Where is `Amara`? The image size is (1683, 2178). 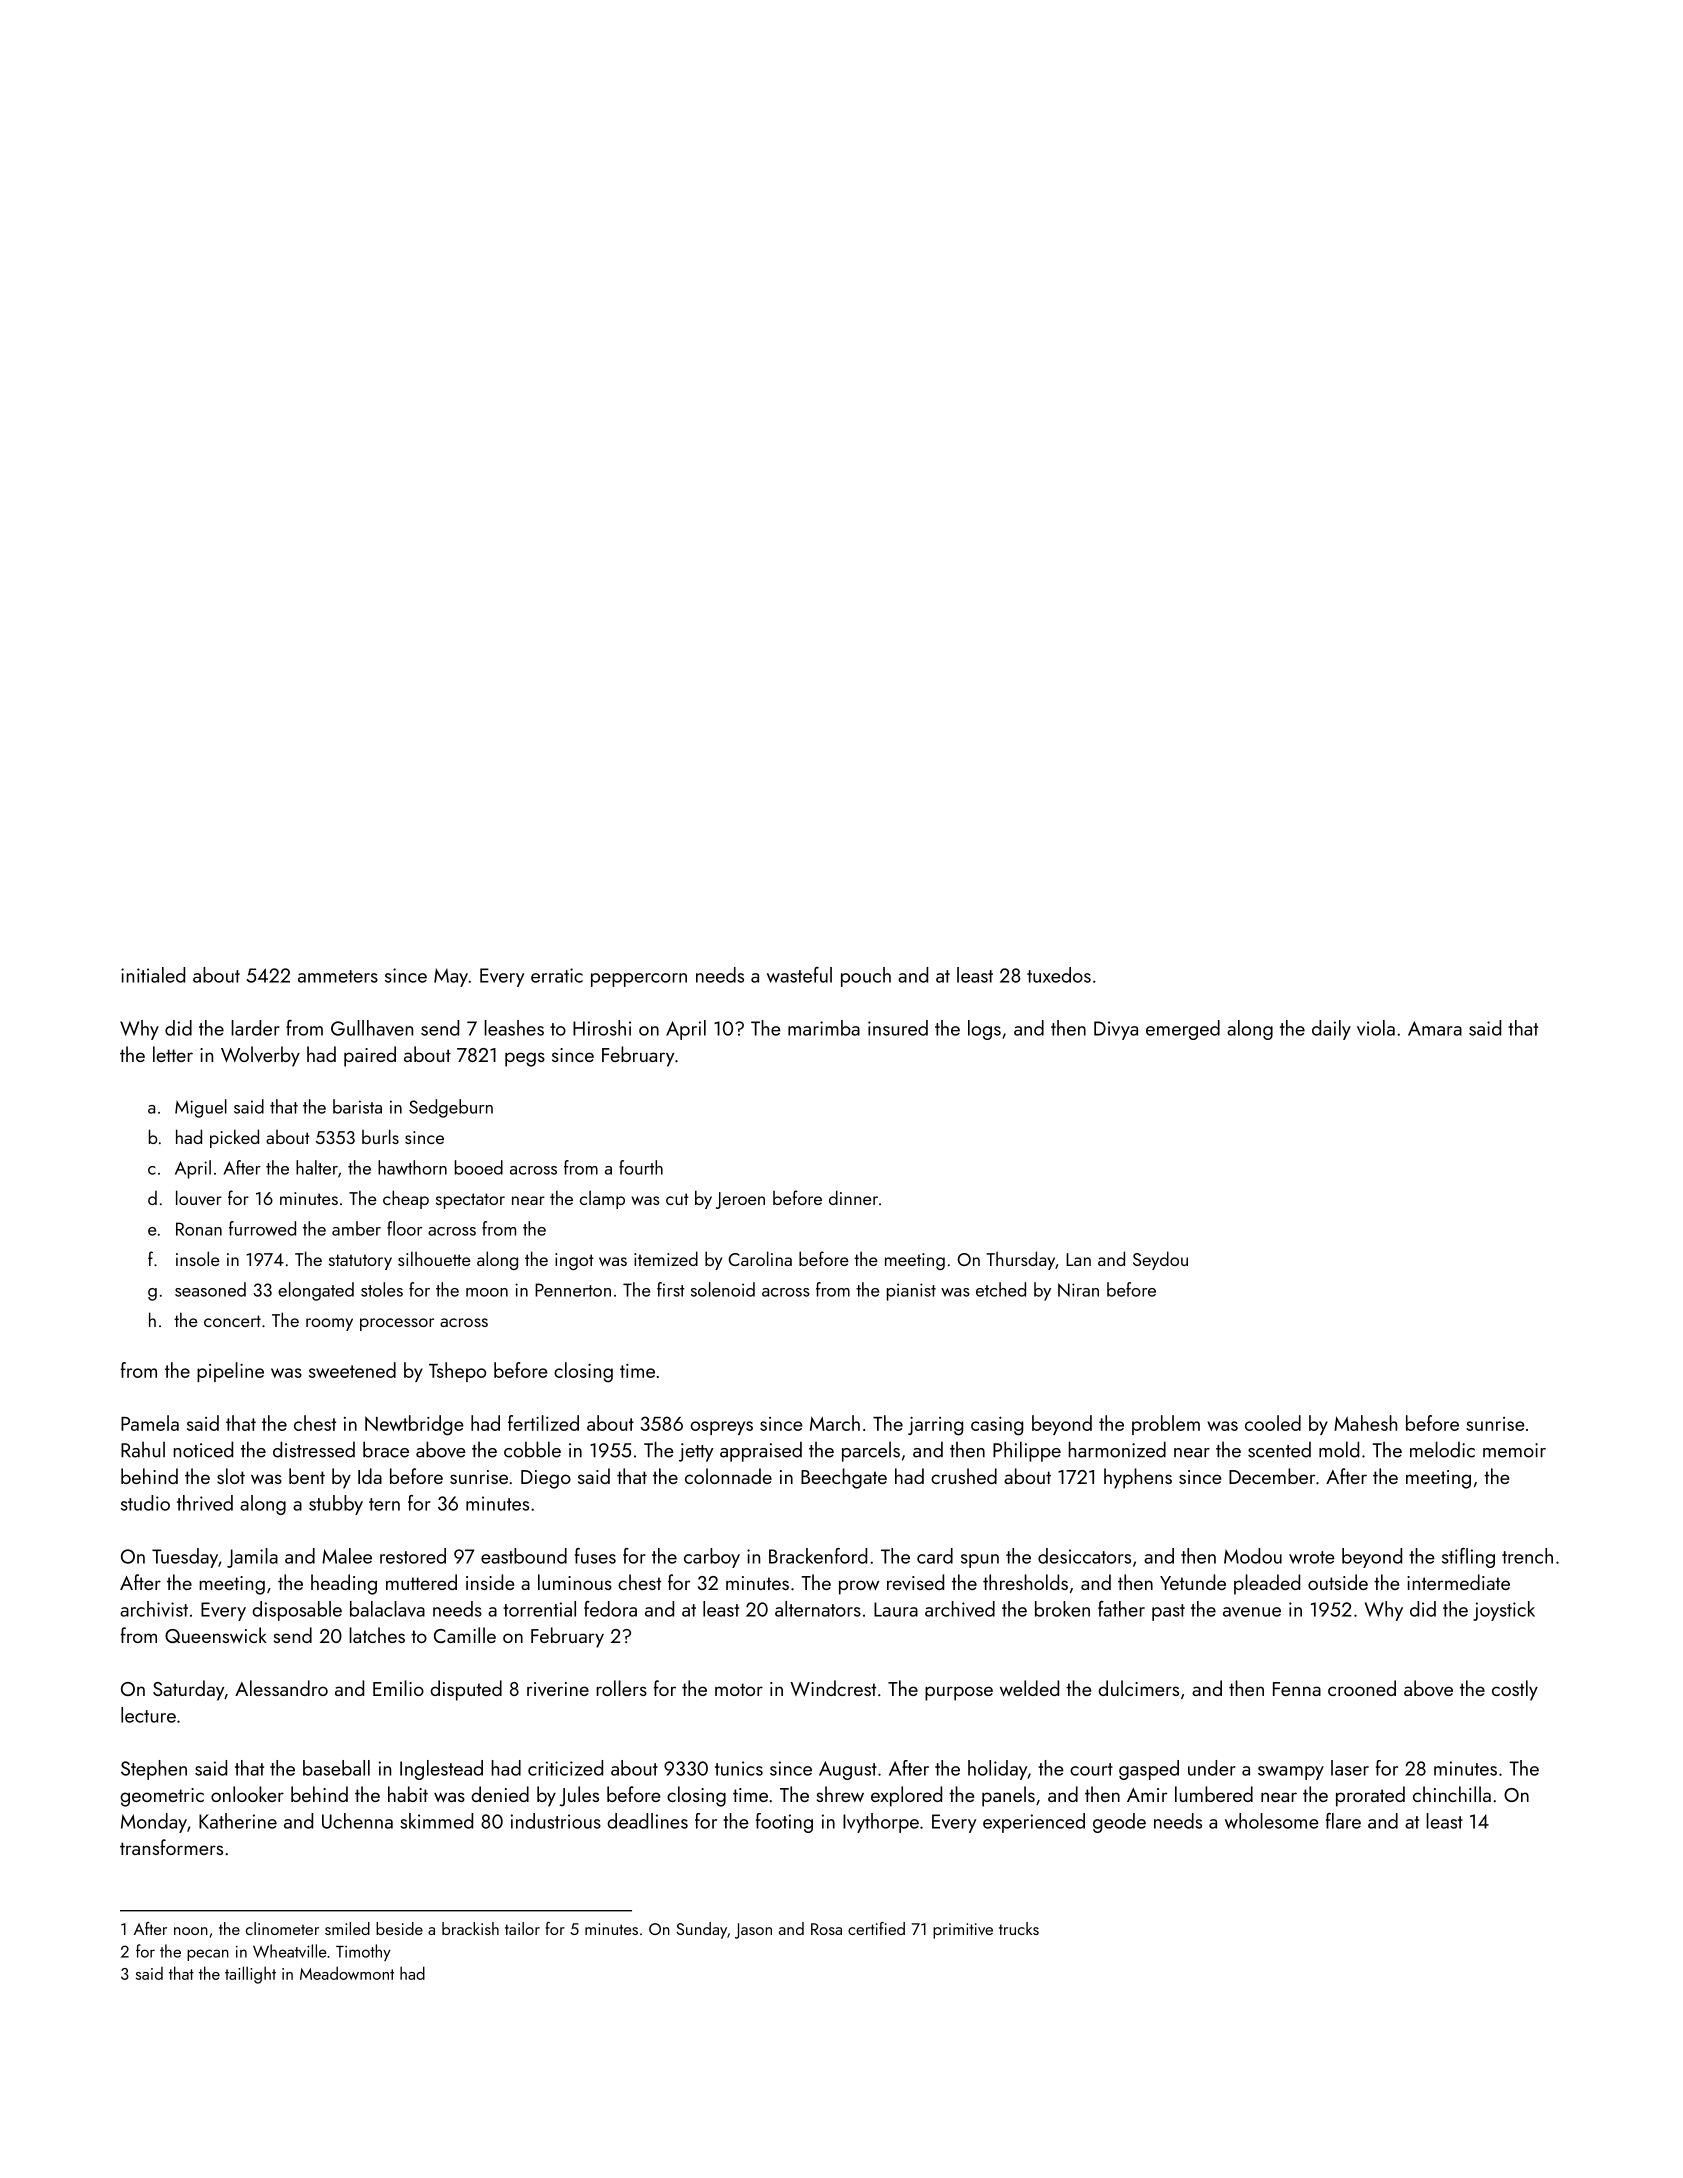
Amara is located at coordinates (1435, 1028).
